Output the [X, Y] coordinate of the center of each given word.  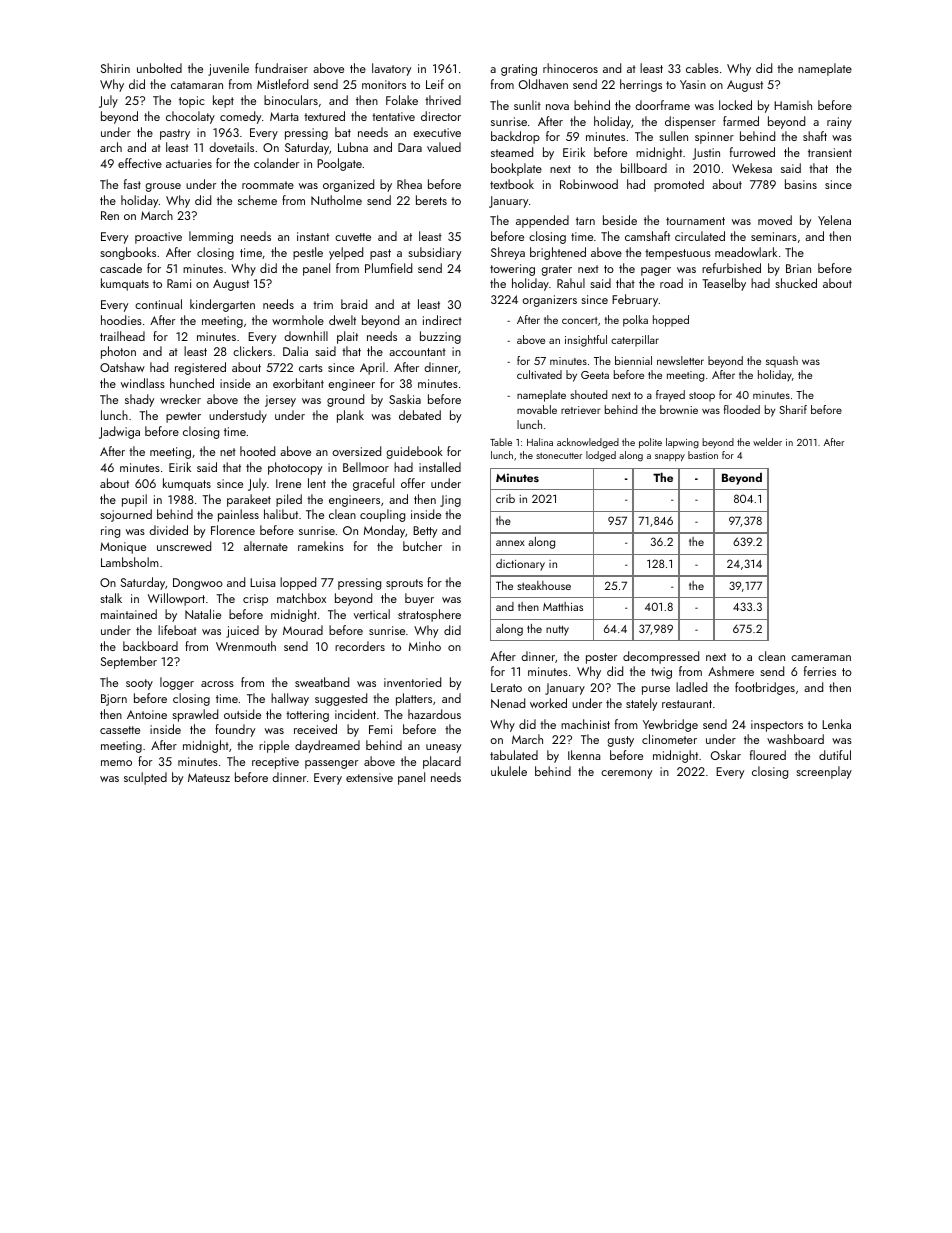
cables [702, 68]
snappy [670, 457]
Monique [123, 548]
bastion [703, 455]
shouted [589, 394]
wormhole [298, 320]
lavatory [391, 69]
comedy [240, 117]
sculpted [145, 778]
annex [510, 543]
